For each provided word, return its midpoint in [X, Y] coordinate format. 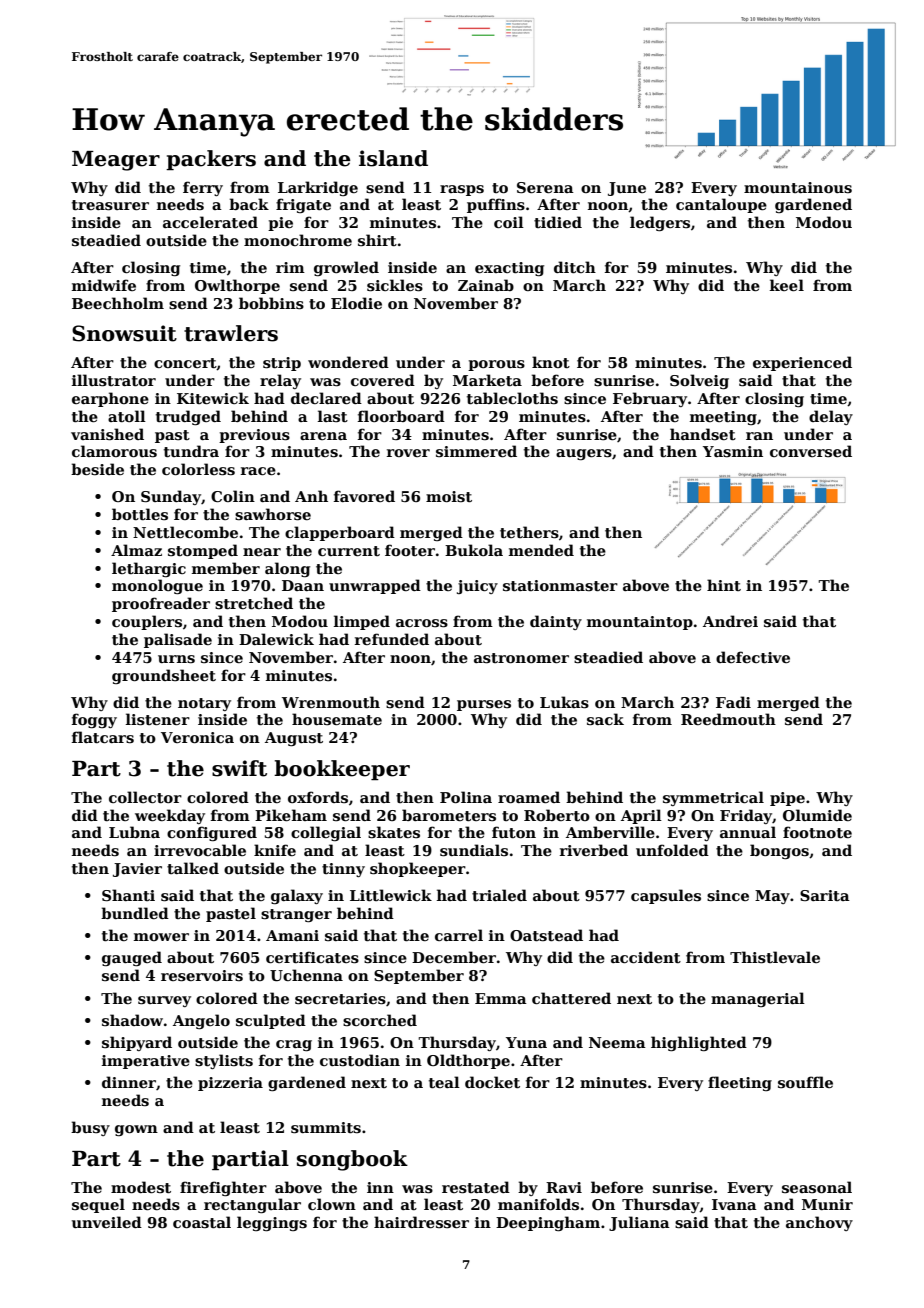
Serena [545, 187]
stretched [254, 603]
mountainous [798, 187]
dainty [556, 622]
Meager [116, 161]
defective [753, 657]
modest [141, 1187]
